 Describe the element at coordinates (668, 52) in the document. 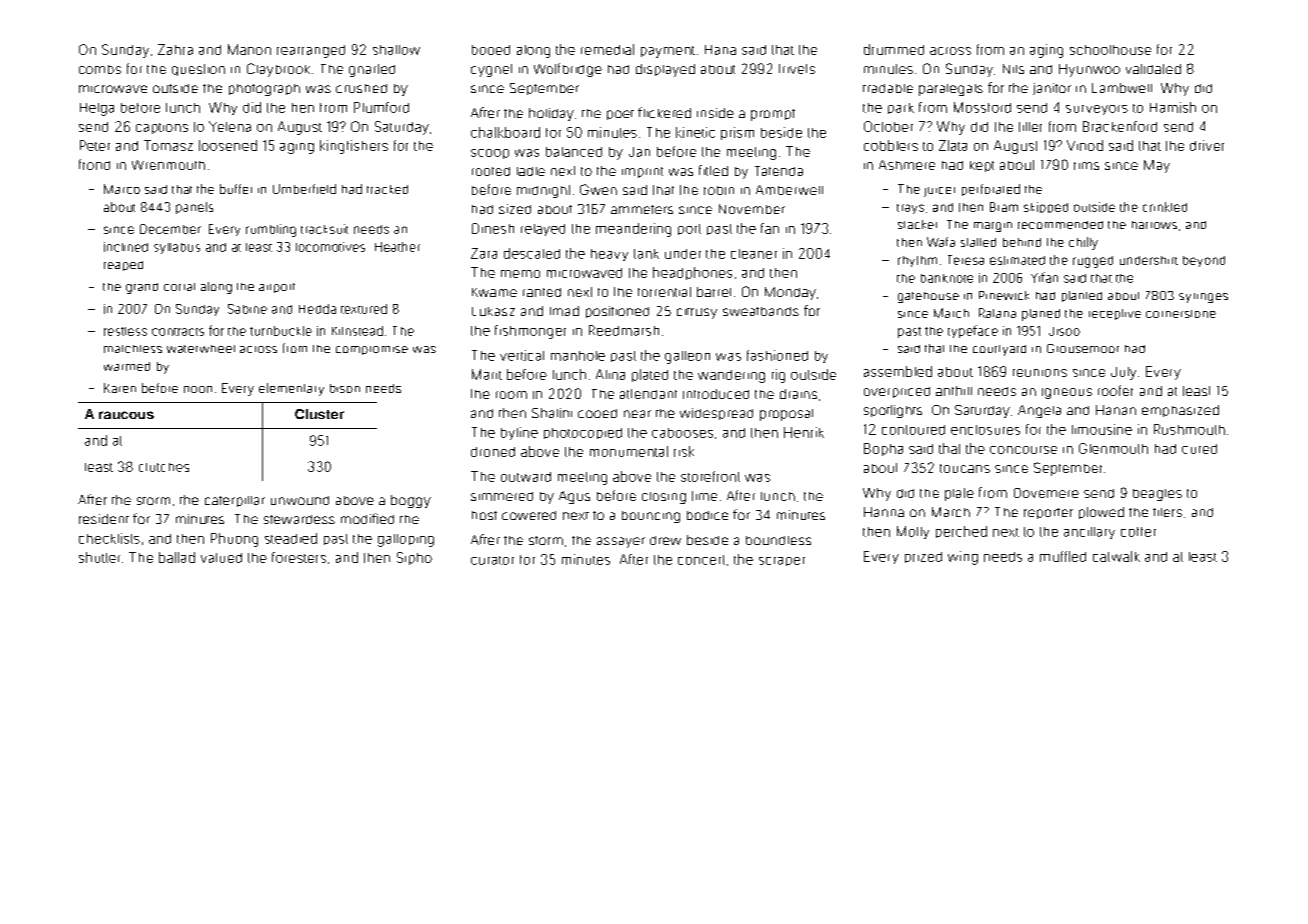

I see `payment` at that location.
